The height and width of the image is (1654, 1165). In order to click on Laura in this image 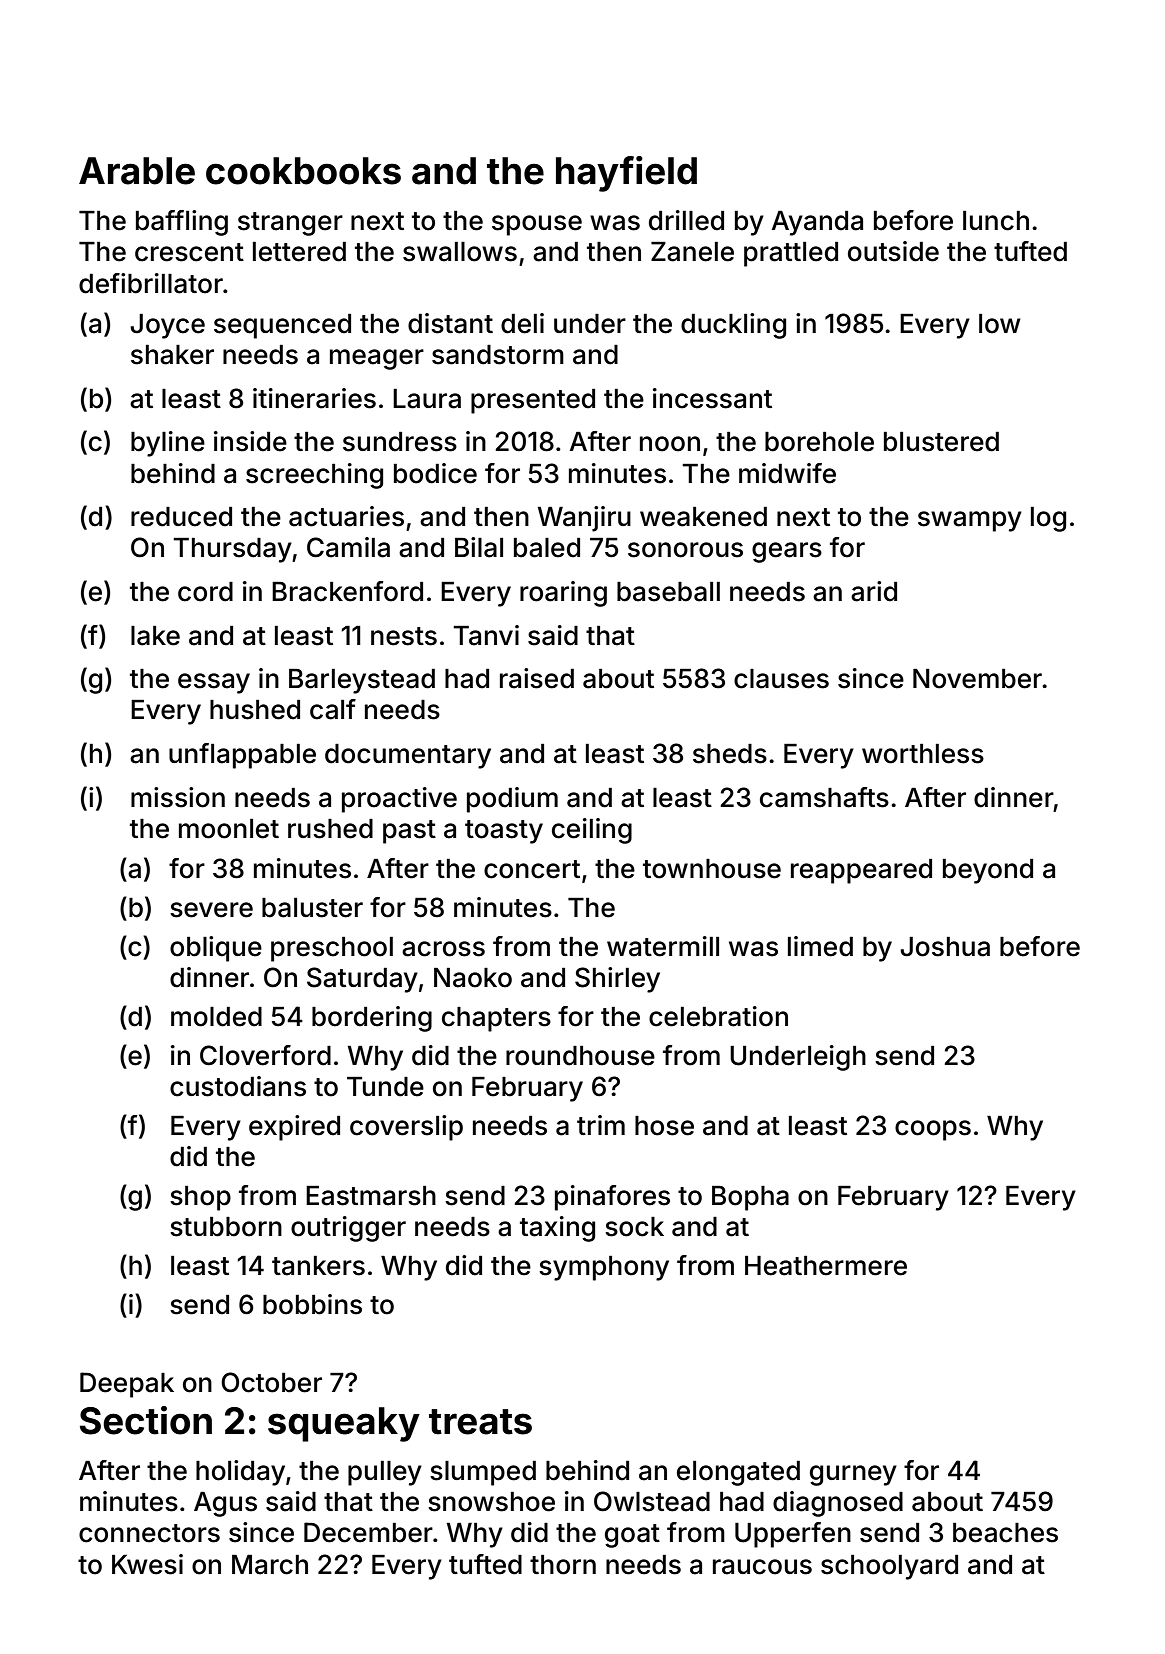, I will do `click(427, 399)`.
